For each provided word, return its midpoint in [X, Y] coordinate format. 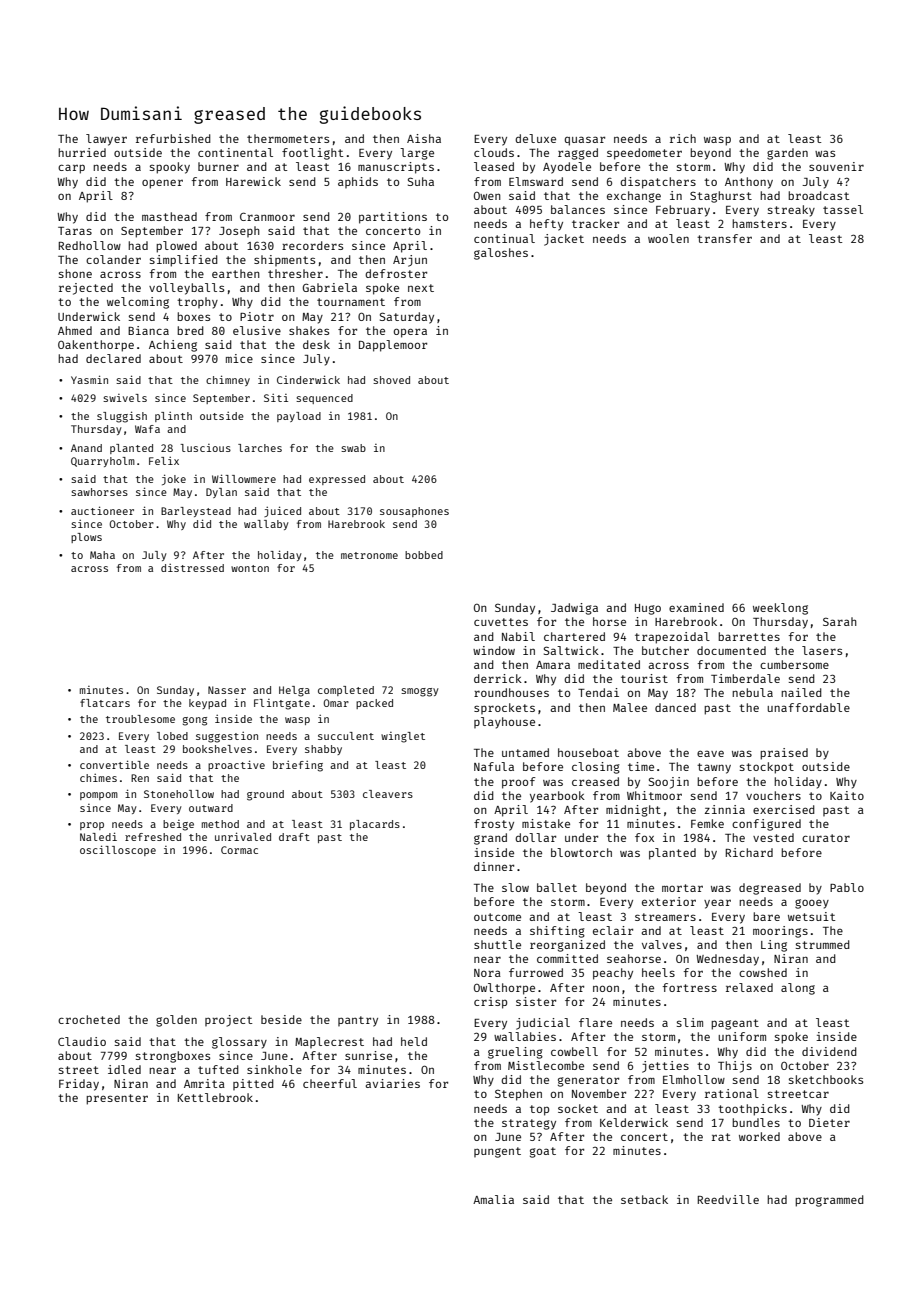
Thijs [735, 1067]
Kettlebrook [215, 1097]
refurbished [173, 138]
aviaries [392, 1083]
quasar [585, 141]
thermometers [288, 138]
